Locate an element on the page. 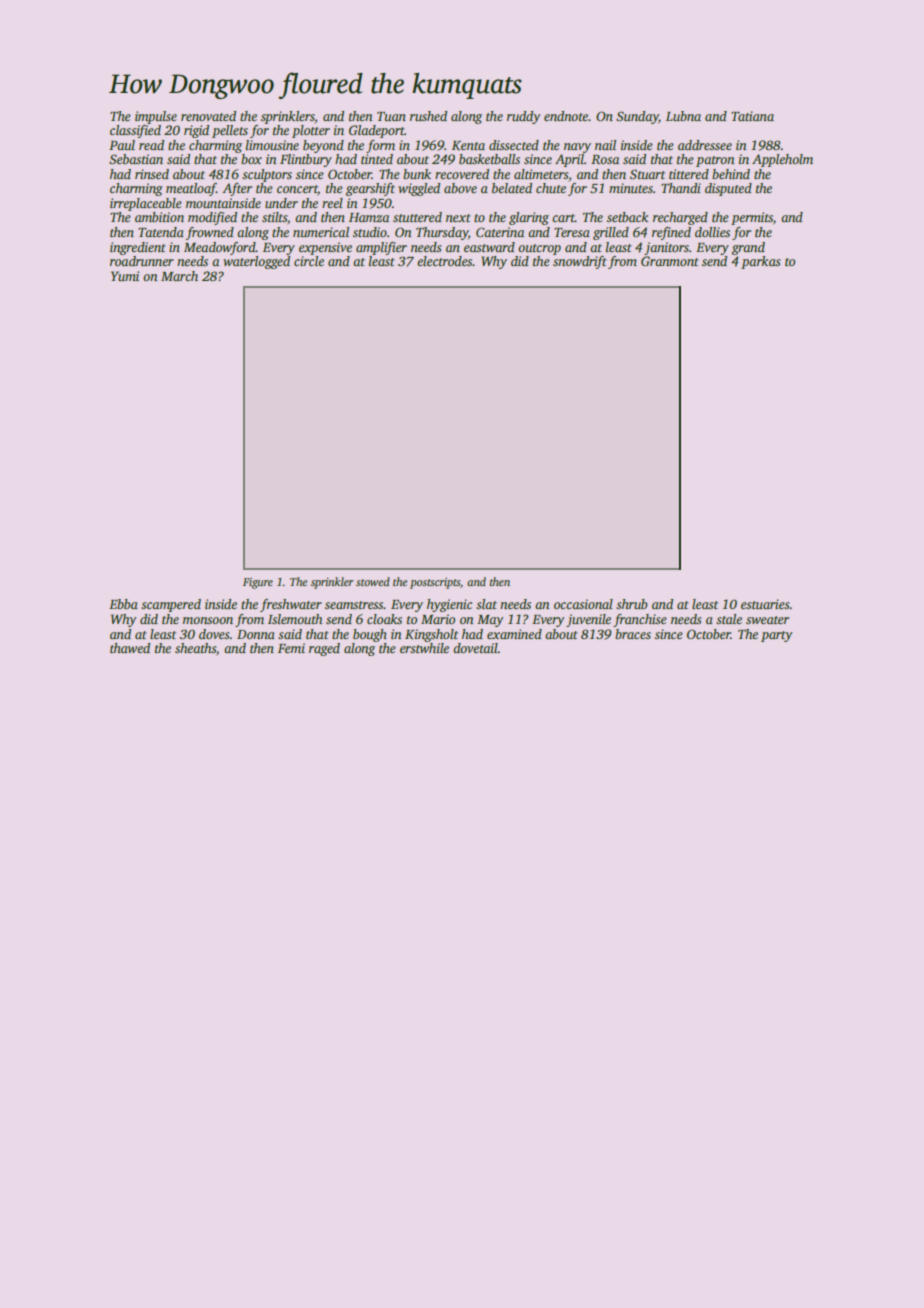 The height and width of the page is (1308, 924). Ebba is located at coordinates (123, 604).
